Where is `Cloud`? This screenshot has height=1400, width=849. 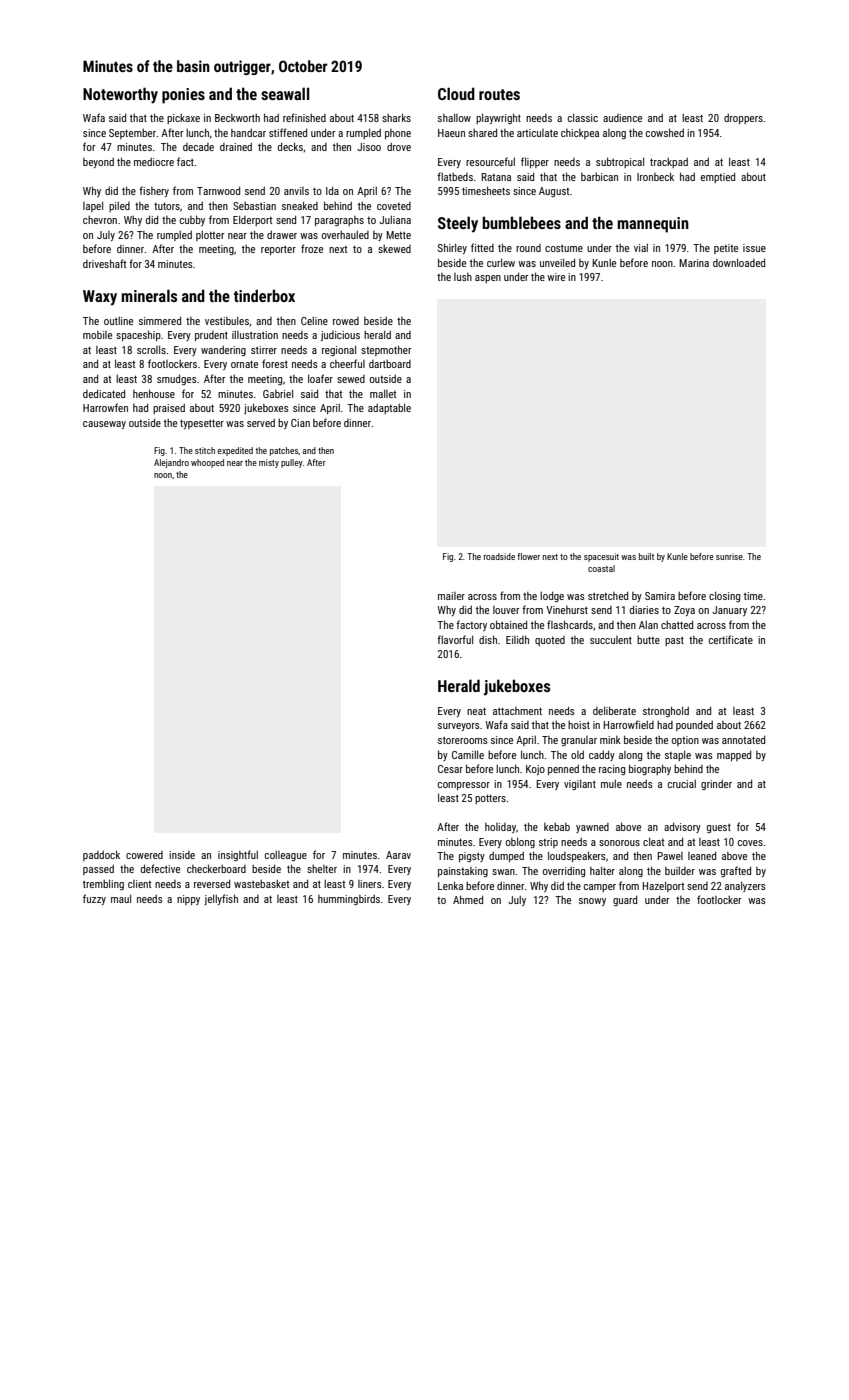 Cloud is located at coordinates (456, 93).
